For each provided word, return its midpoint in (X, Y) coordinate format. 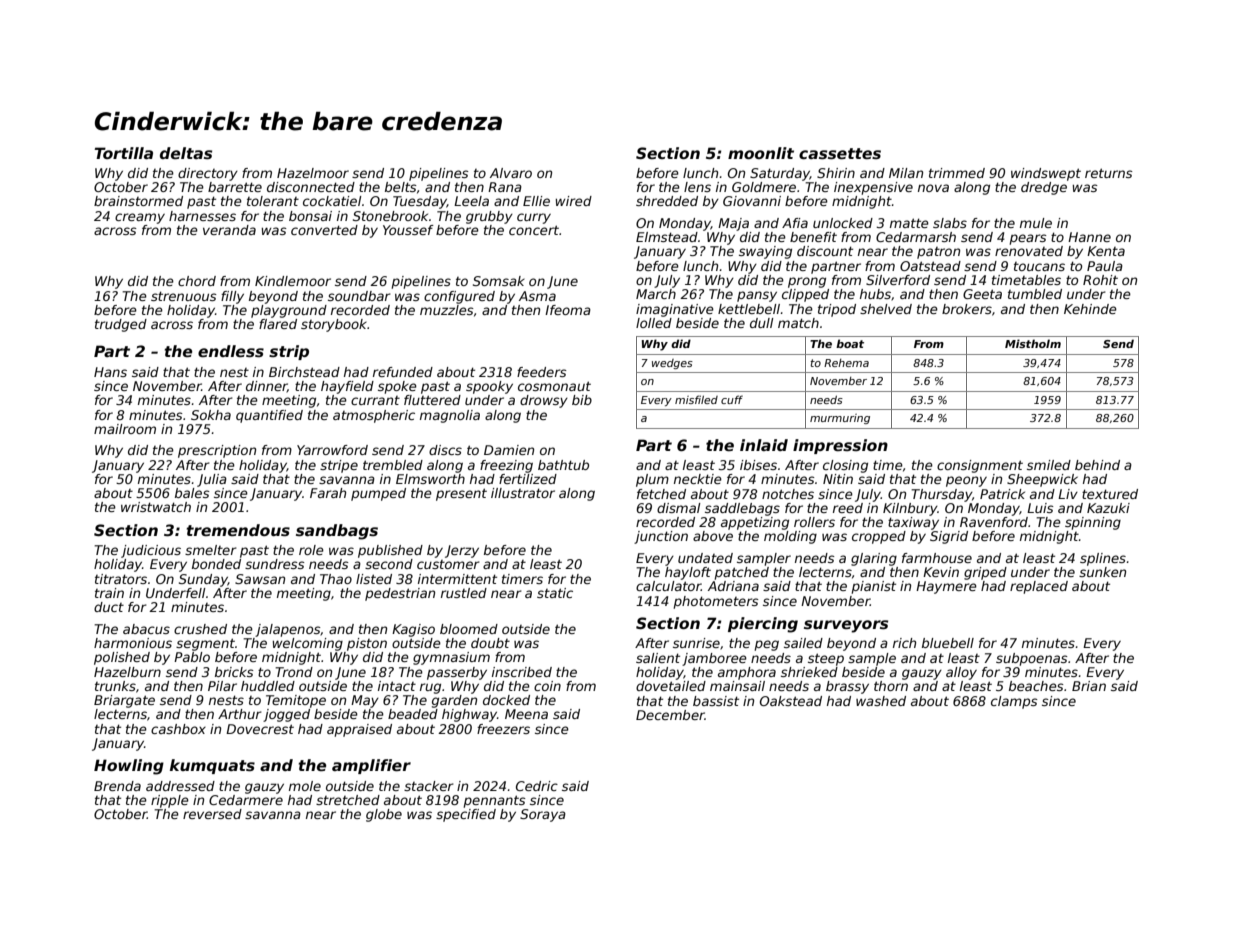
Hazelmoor (313, 173)
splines (1103, 559)
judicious (151, 551)
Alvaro (511, 173)
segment (205, 644)
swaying (765, 252)
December (670, 715)
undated (705, 558)
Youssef (408, 230)
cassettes (840, 153)
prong (807, 282)
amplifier (371, 766)
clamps (1014, 702)
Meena (526, 714)
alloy (961, 673)
